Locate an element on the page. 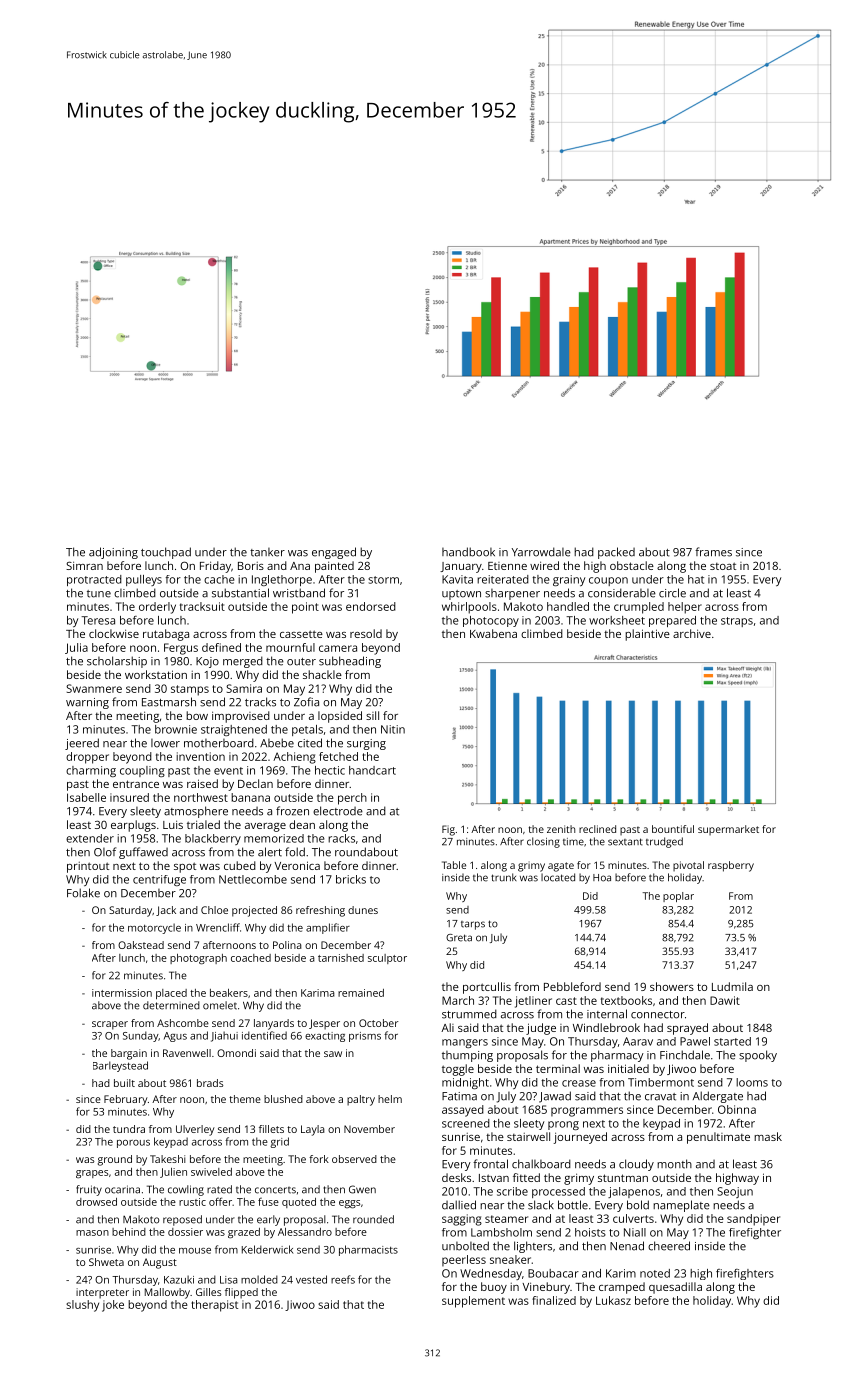 The width and height of the page is (849, 1400). poplar is located at coordinates (678, 897).
